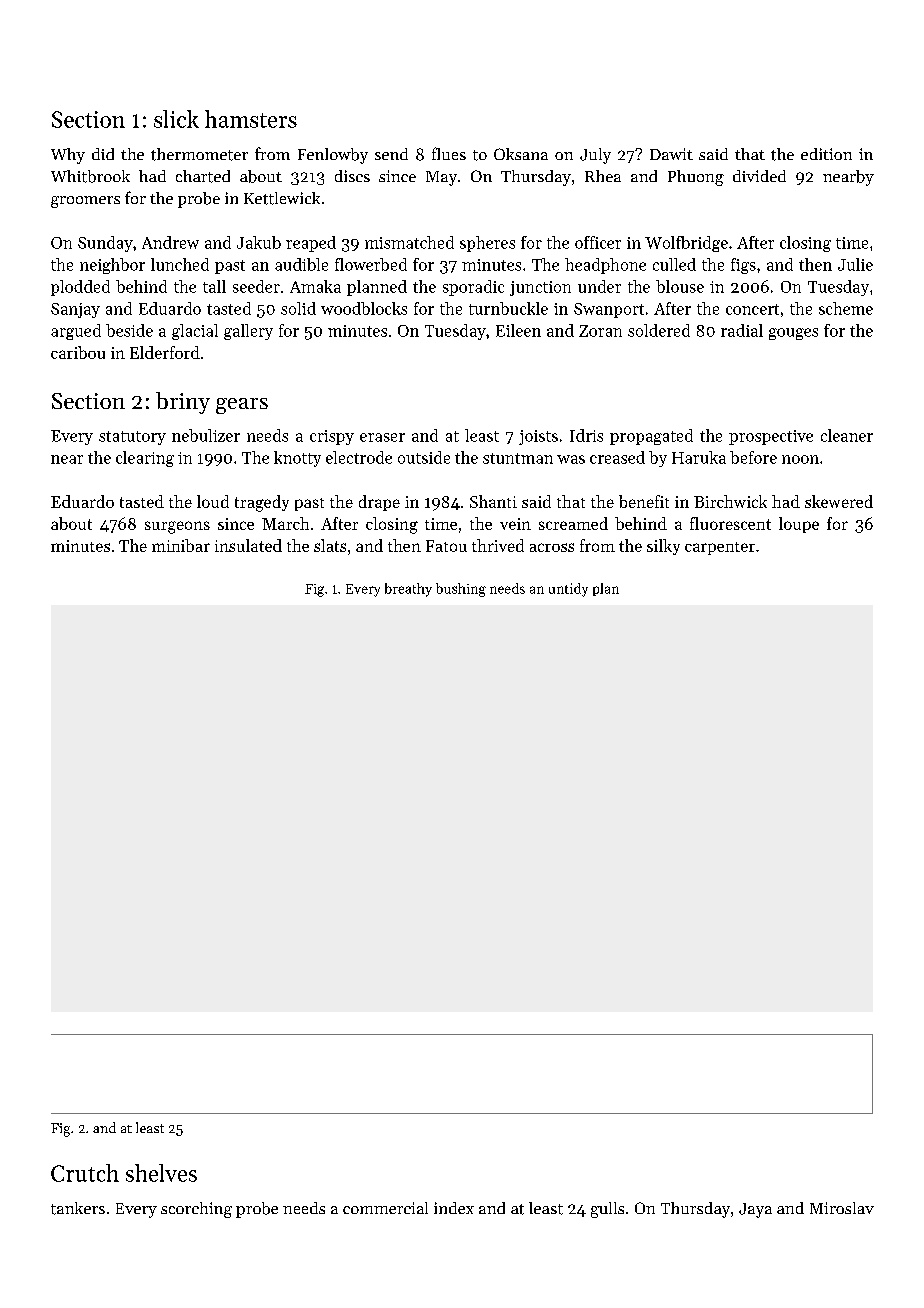  I want to click on send, so click(391, 154).
